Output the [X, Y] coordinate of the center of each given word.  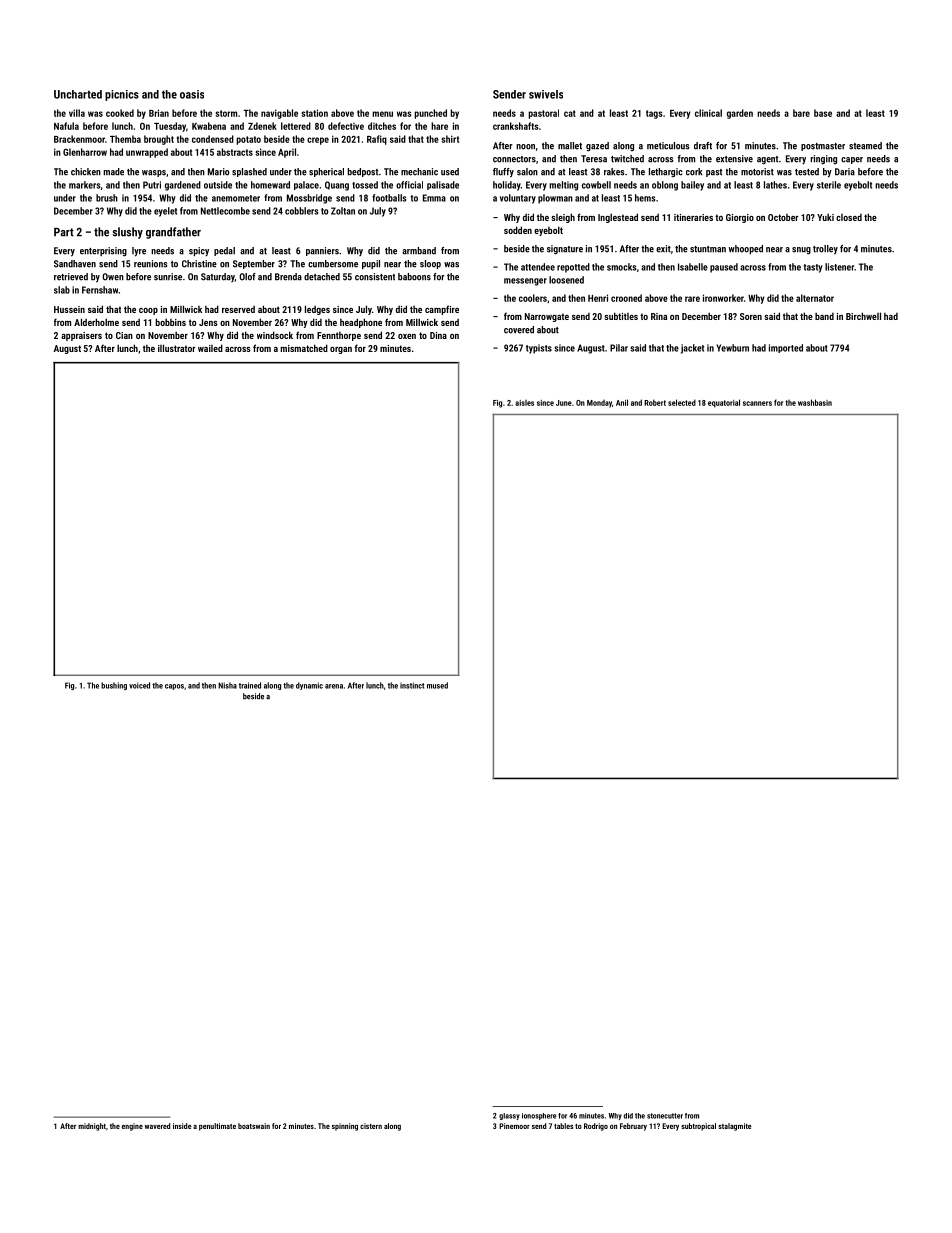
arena [334, 686]
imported [786, 348]
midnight [92, 1127]
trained [250, 685]
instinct [412, 685]
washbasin [815, 402]
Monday [599, 404]
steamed [865, 146]
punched [430, 114]
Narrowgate [547, 317]
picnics [122, 95]
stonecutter [665, 1116]
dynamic [309, 686]
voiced [139, 685]
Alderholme [96, 322]
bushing [114, 686]
